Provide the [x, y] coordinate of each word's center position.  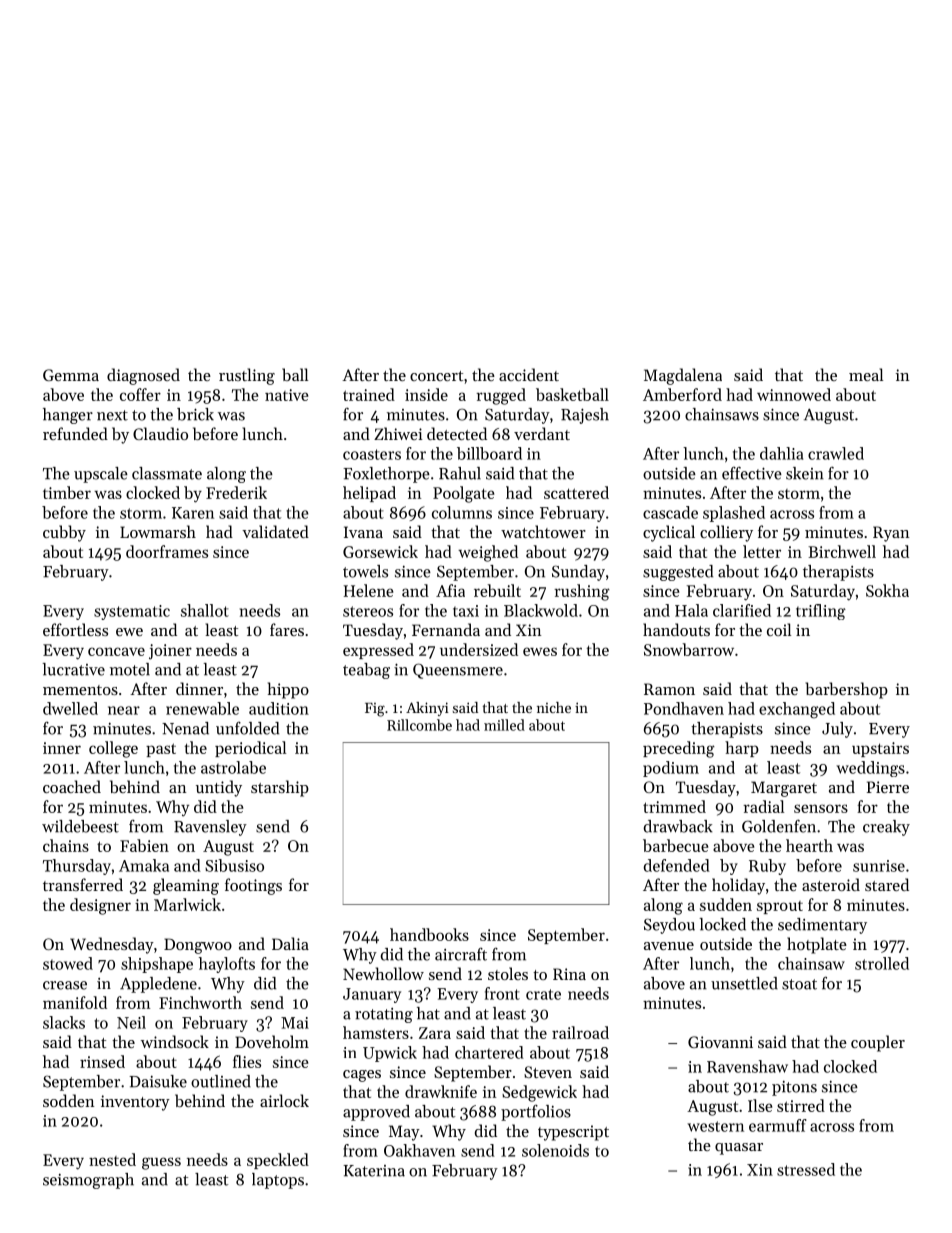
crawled [836, 453]
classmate [167, 473]
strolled [882, 963]
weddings [870, 769]
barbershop [847, 690]
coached [72, 786]
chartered [489, 1052]
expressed [378, 651]
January [372, 995]
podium [671, 769]
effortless [75, 629]
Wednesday [112, 945]
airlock [284, 1100]
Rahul [460, 473]
